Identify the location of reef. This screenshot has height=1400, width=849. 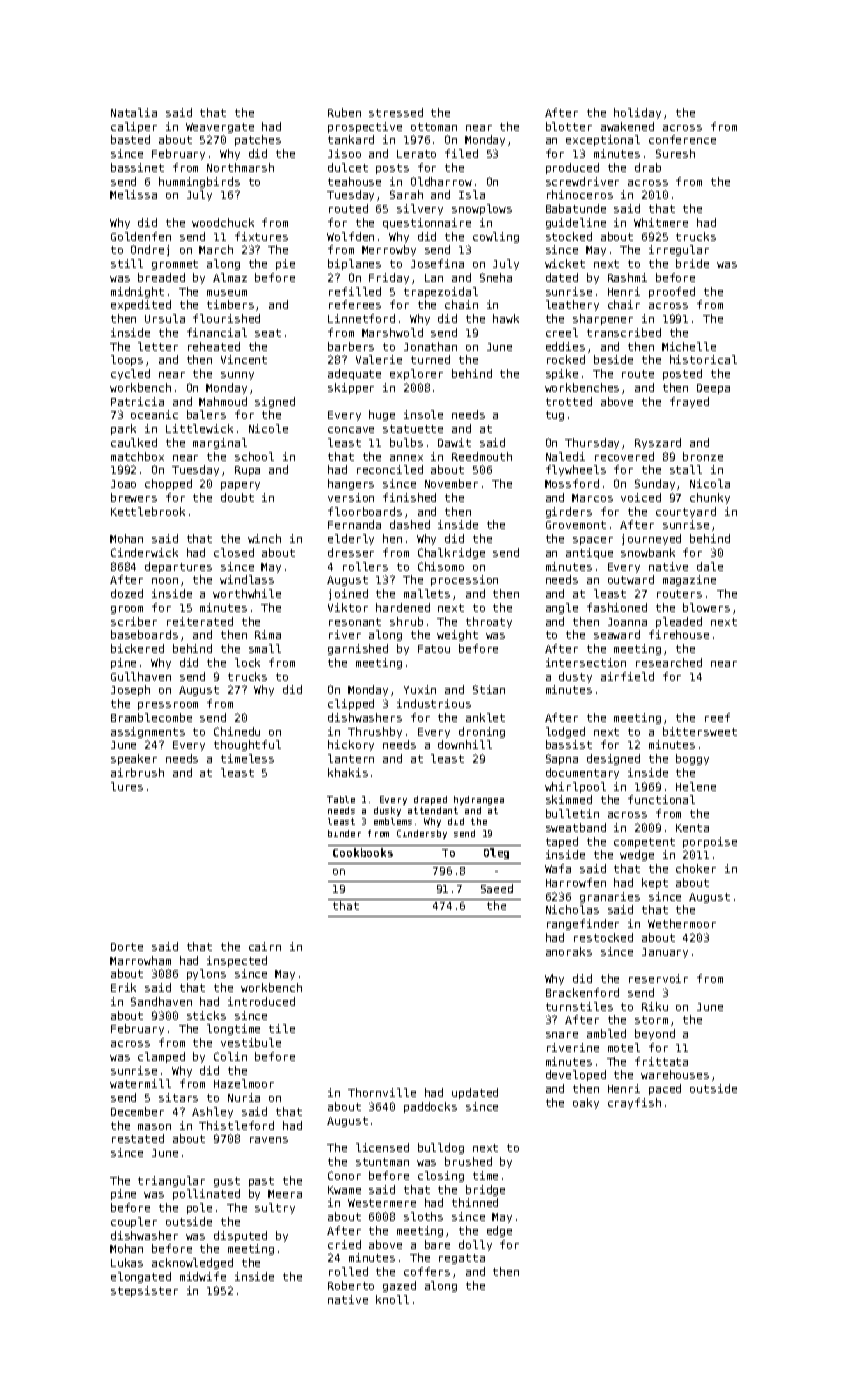
(717, 717).
